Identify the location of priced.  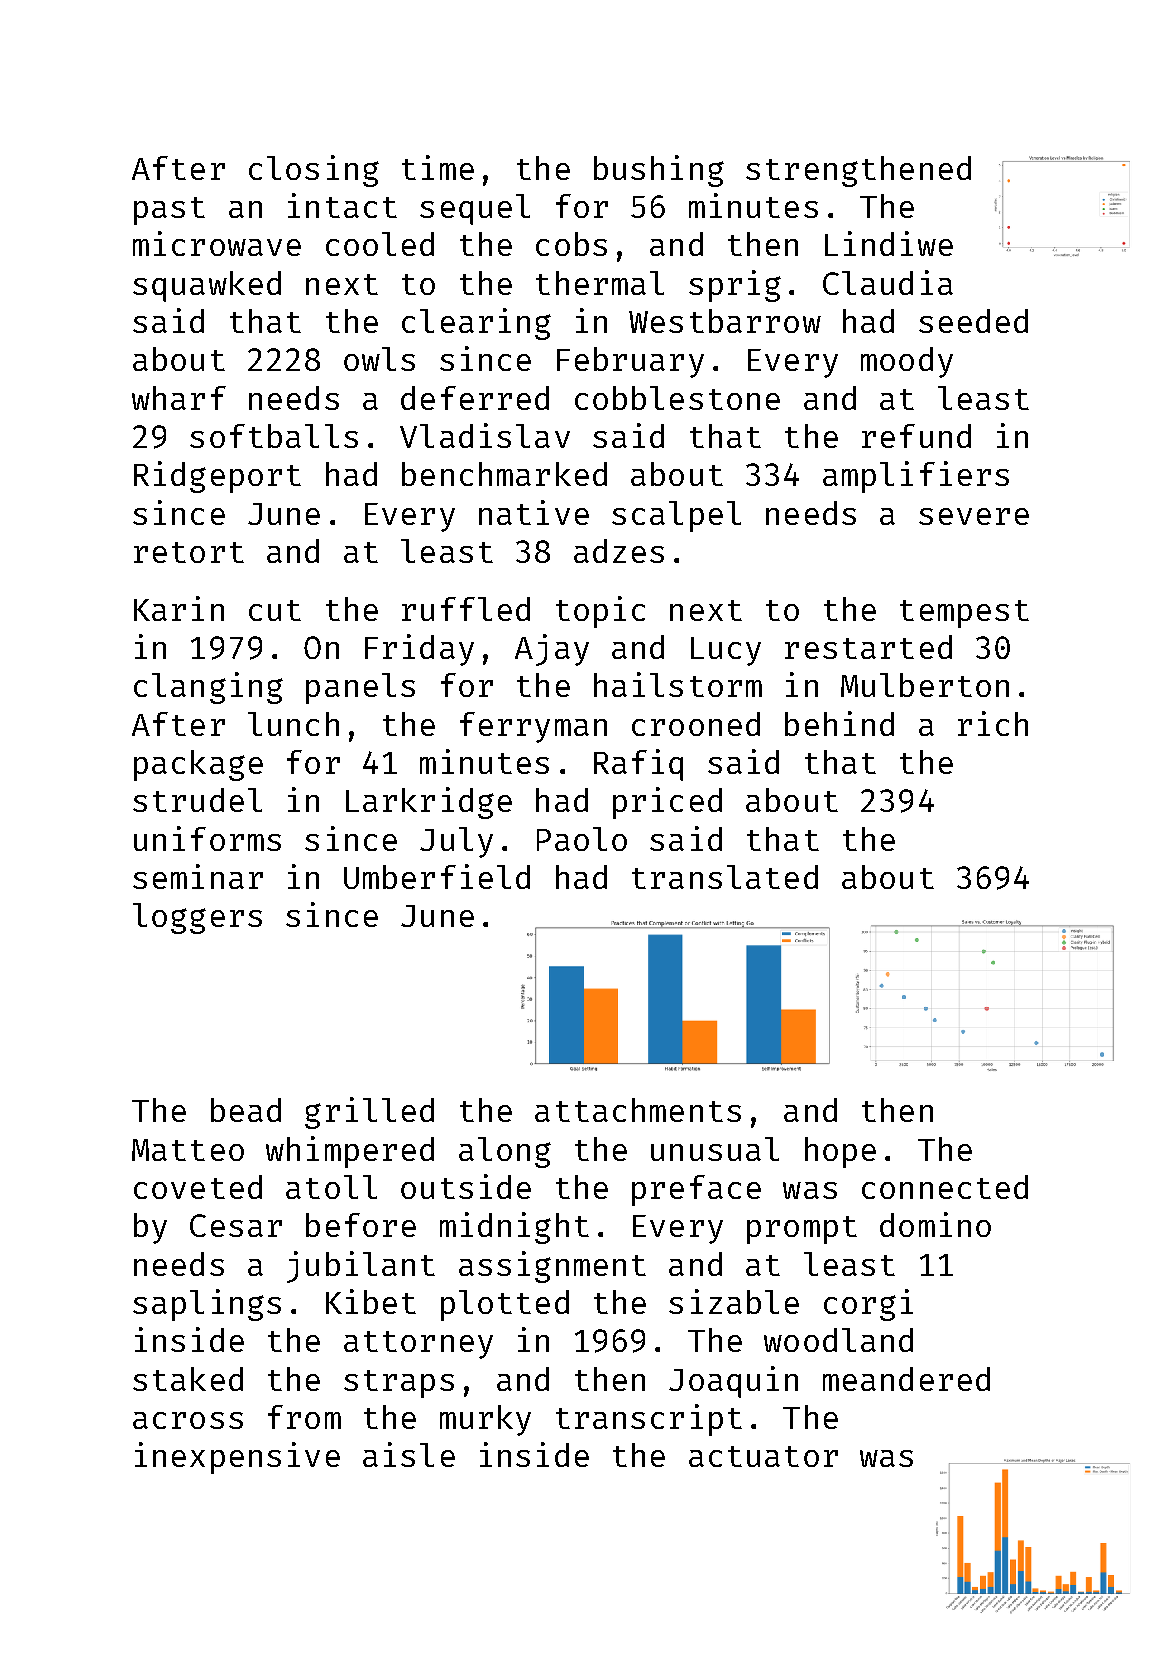
(667, 803).
